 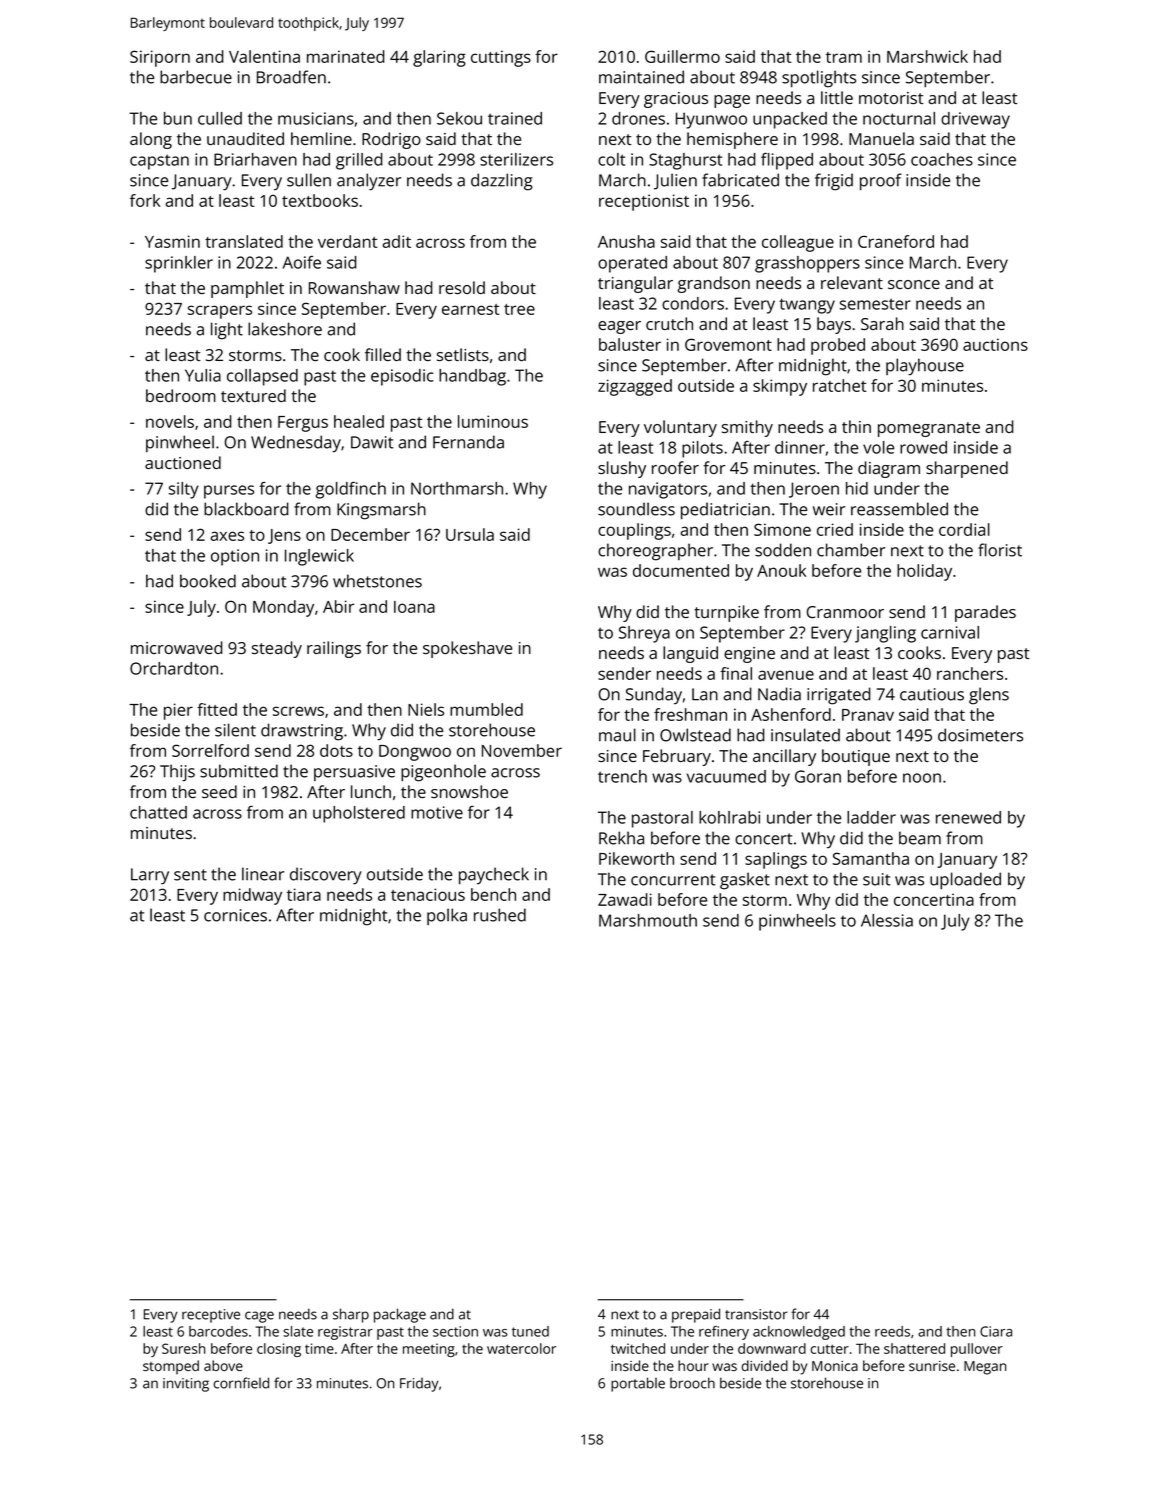 I want to click on Friday, so click(x=419, y=1385).
